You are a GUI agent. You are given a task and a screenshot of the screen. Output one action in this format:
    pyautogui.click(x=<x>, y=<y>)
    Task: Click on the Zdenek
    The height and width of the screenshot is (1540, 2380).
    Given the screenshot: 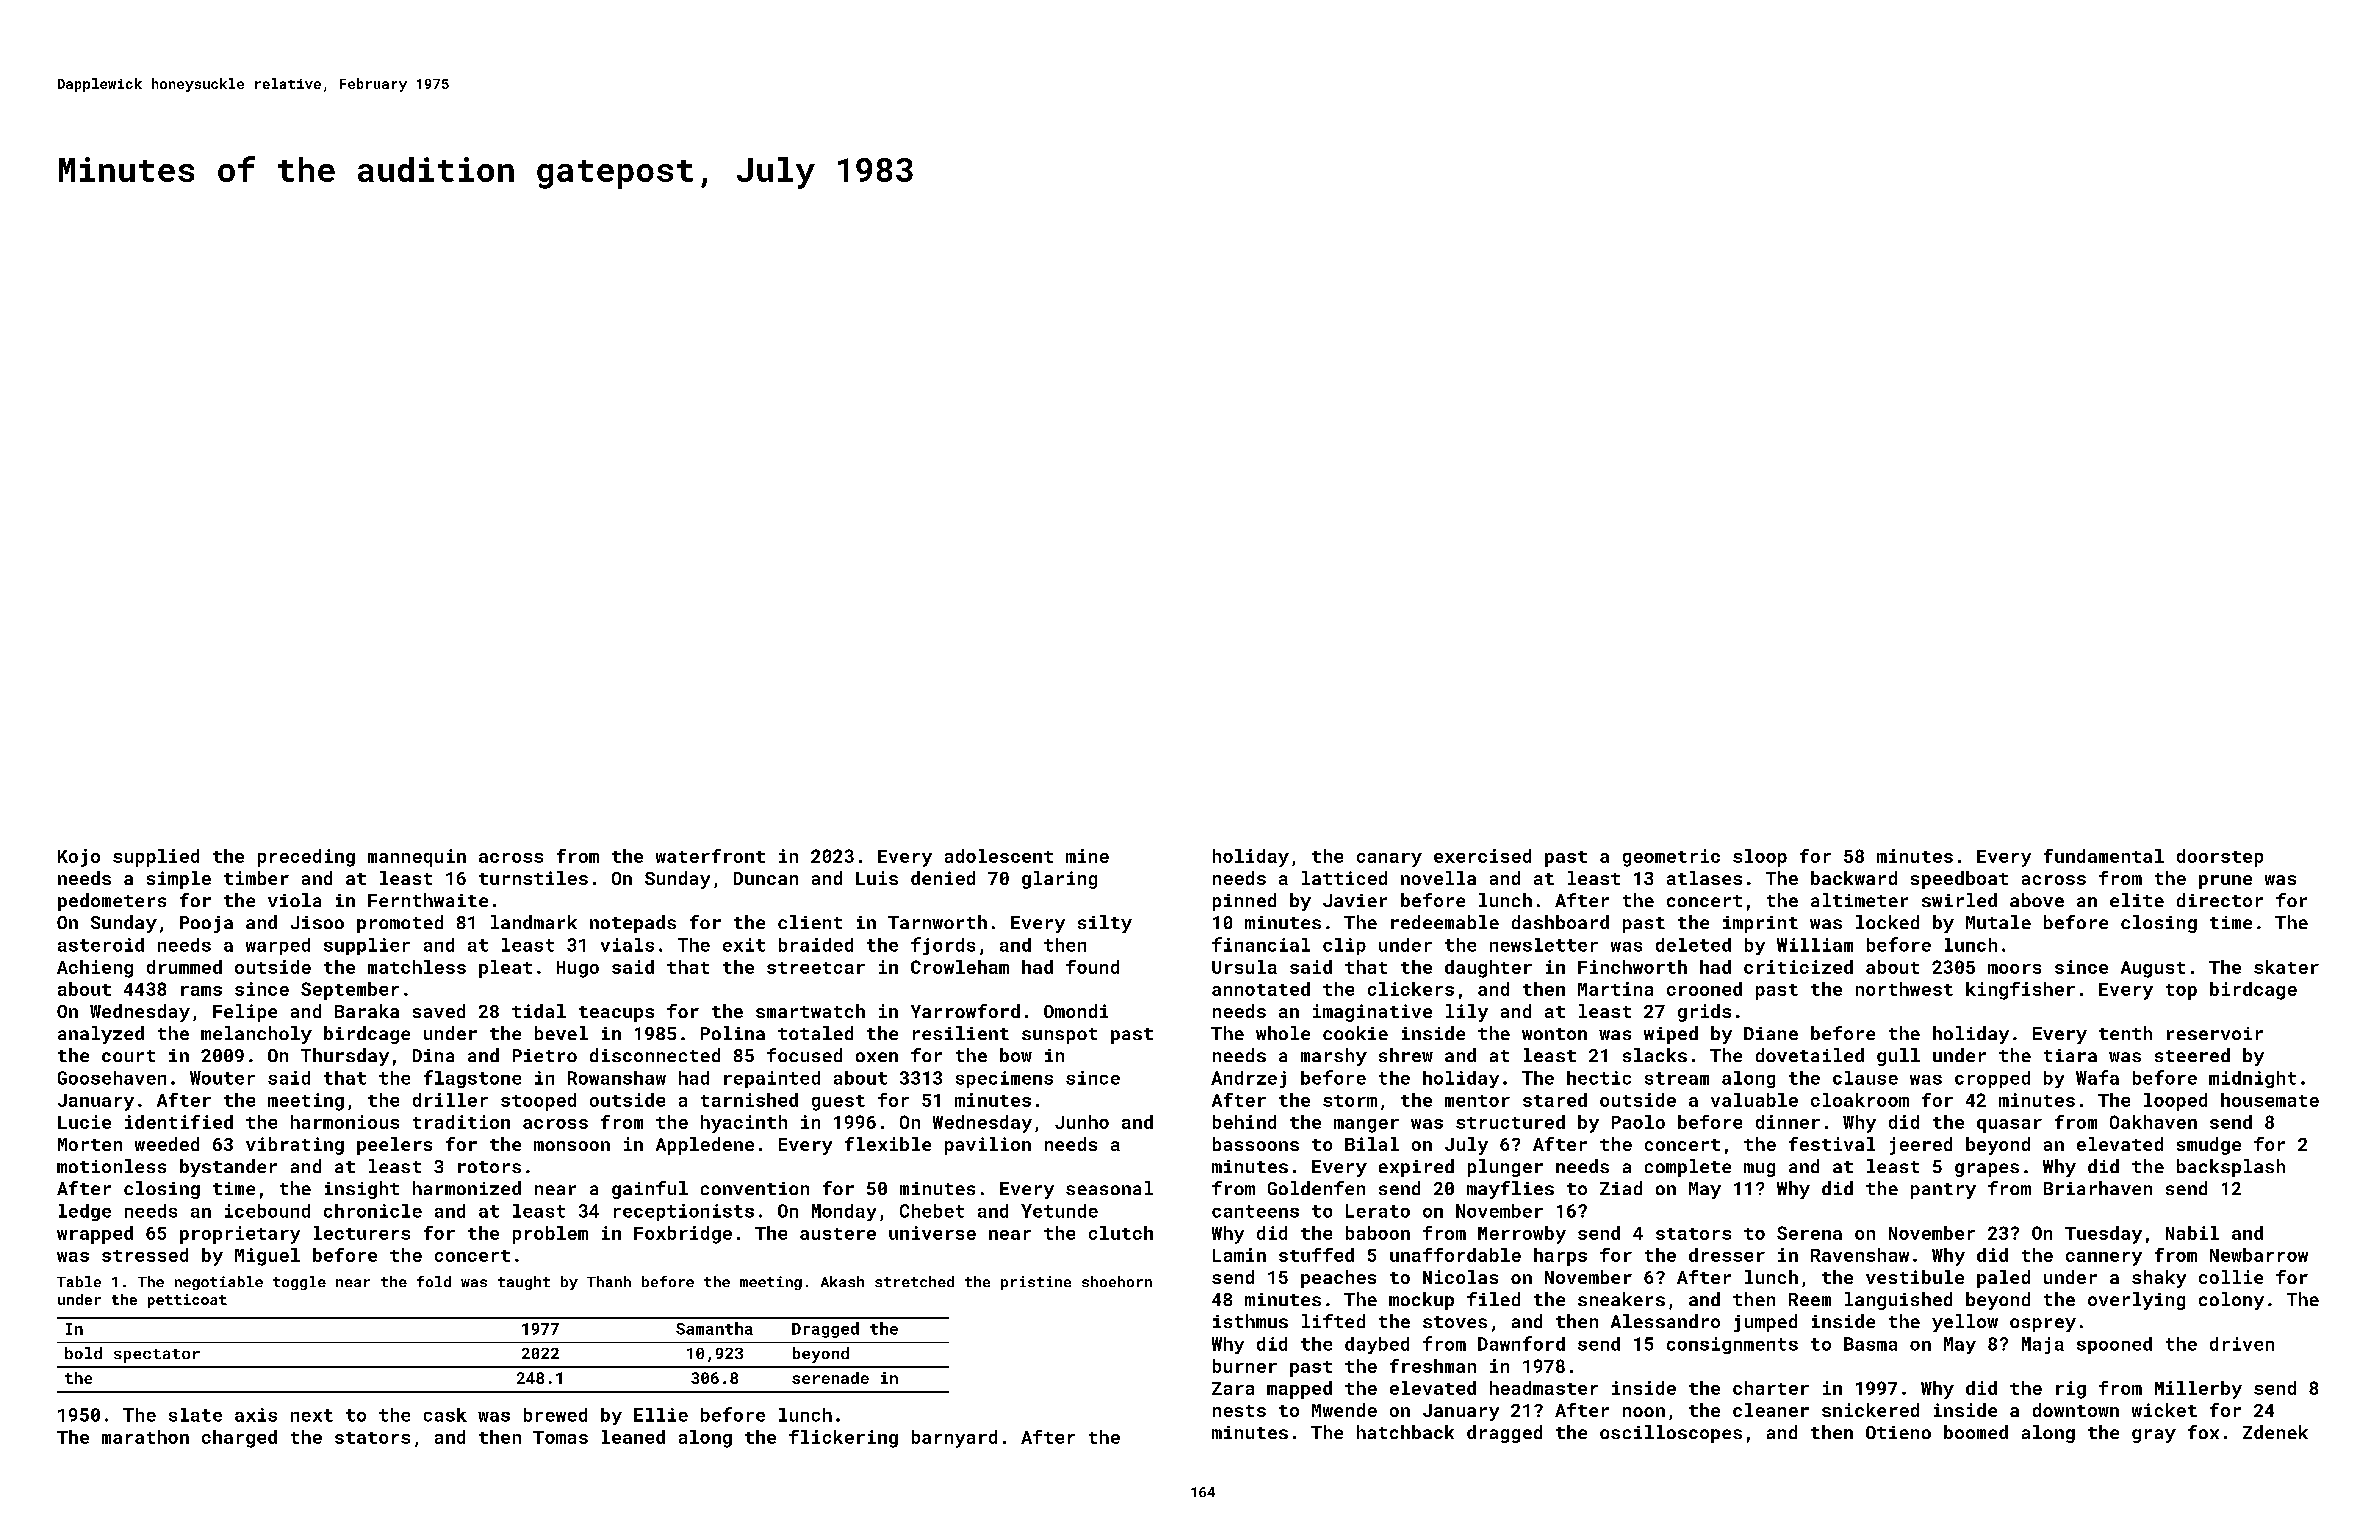 What is the action you would take?
    pyautogui.click(x=2275, y=1432)
